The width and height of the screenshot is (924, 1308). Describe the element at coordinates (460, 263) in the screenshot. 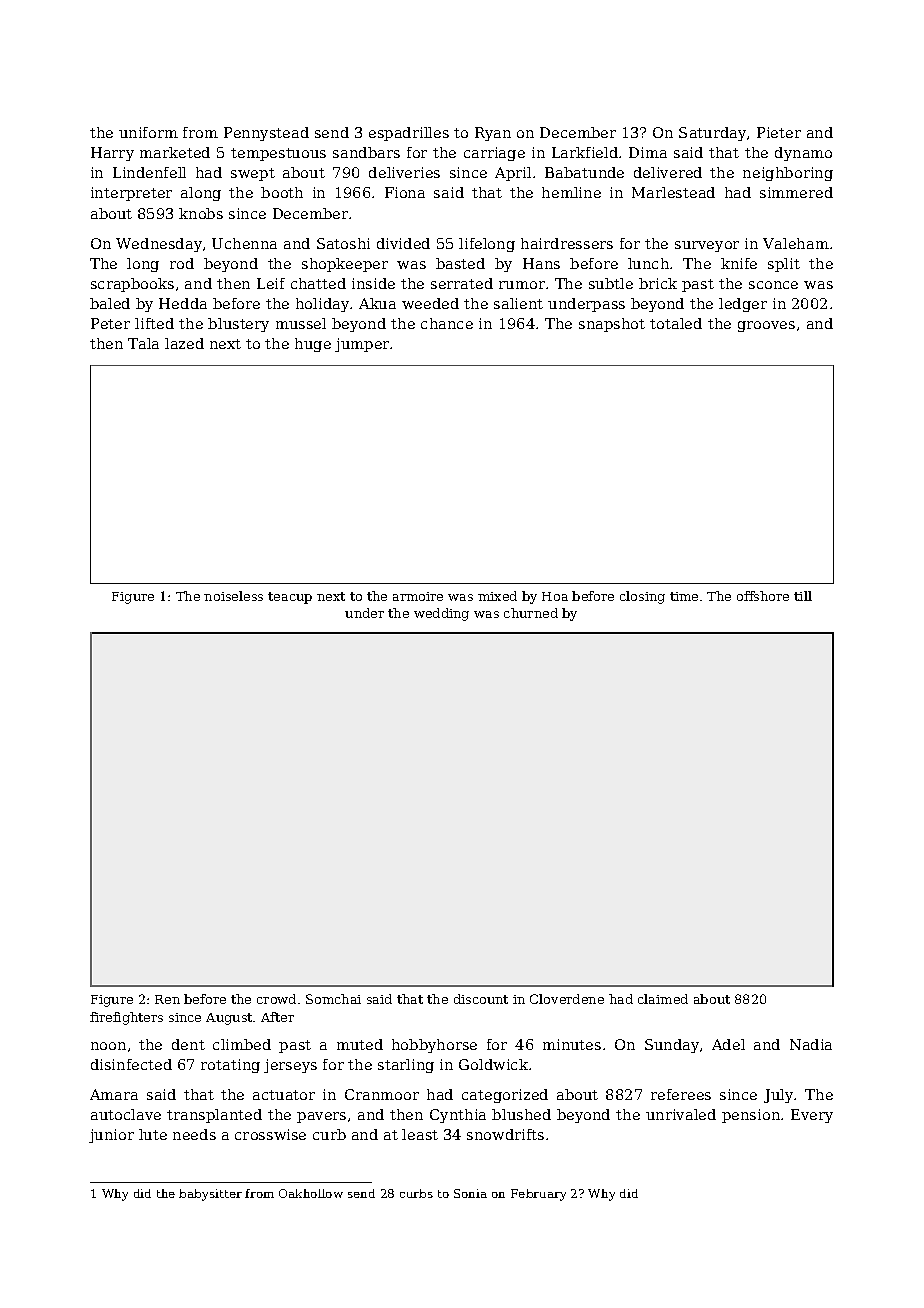

I see `basted` at that location.
